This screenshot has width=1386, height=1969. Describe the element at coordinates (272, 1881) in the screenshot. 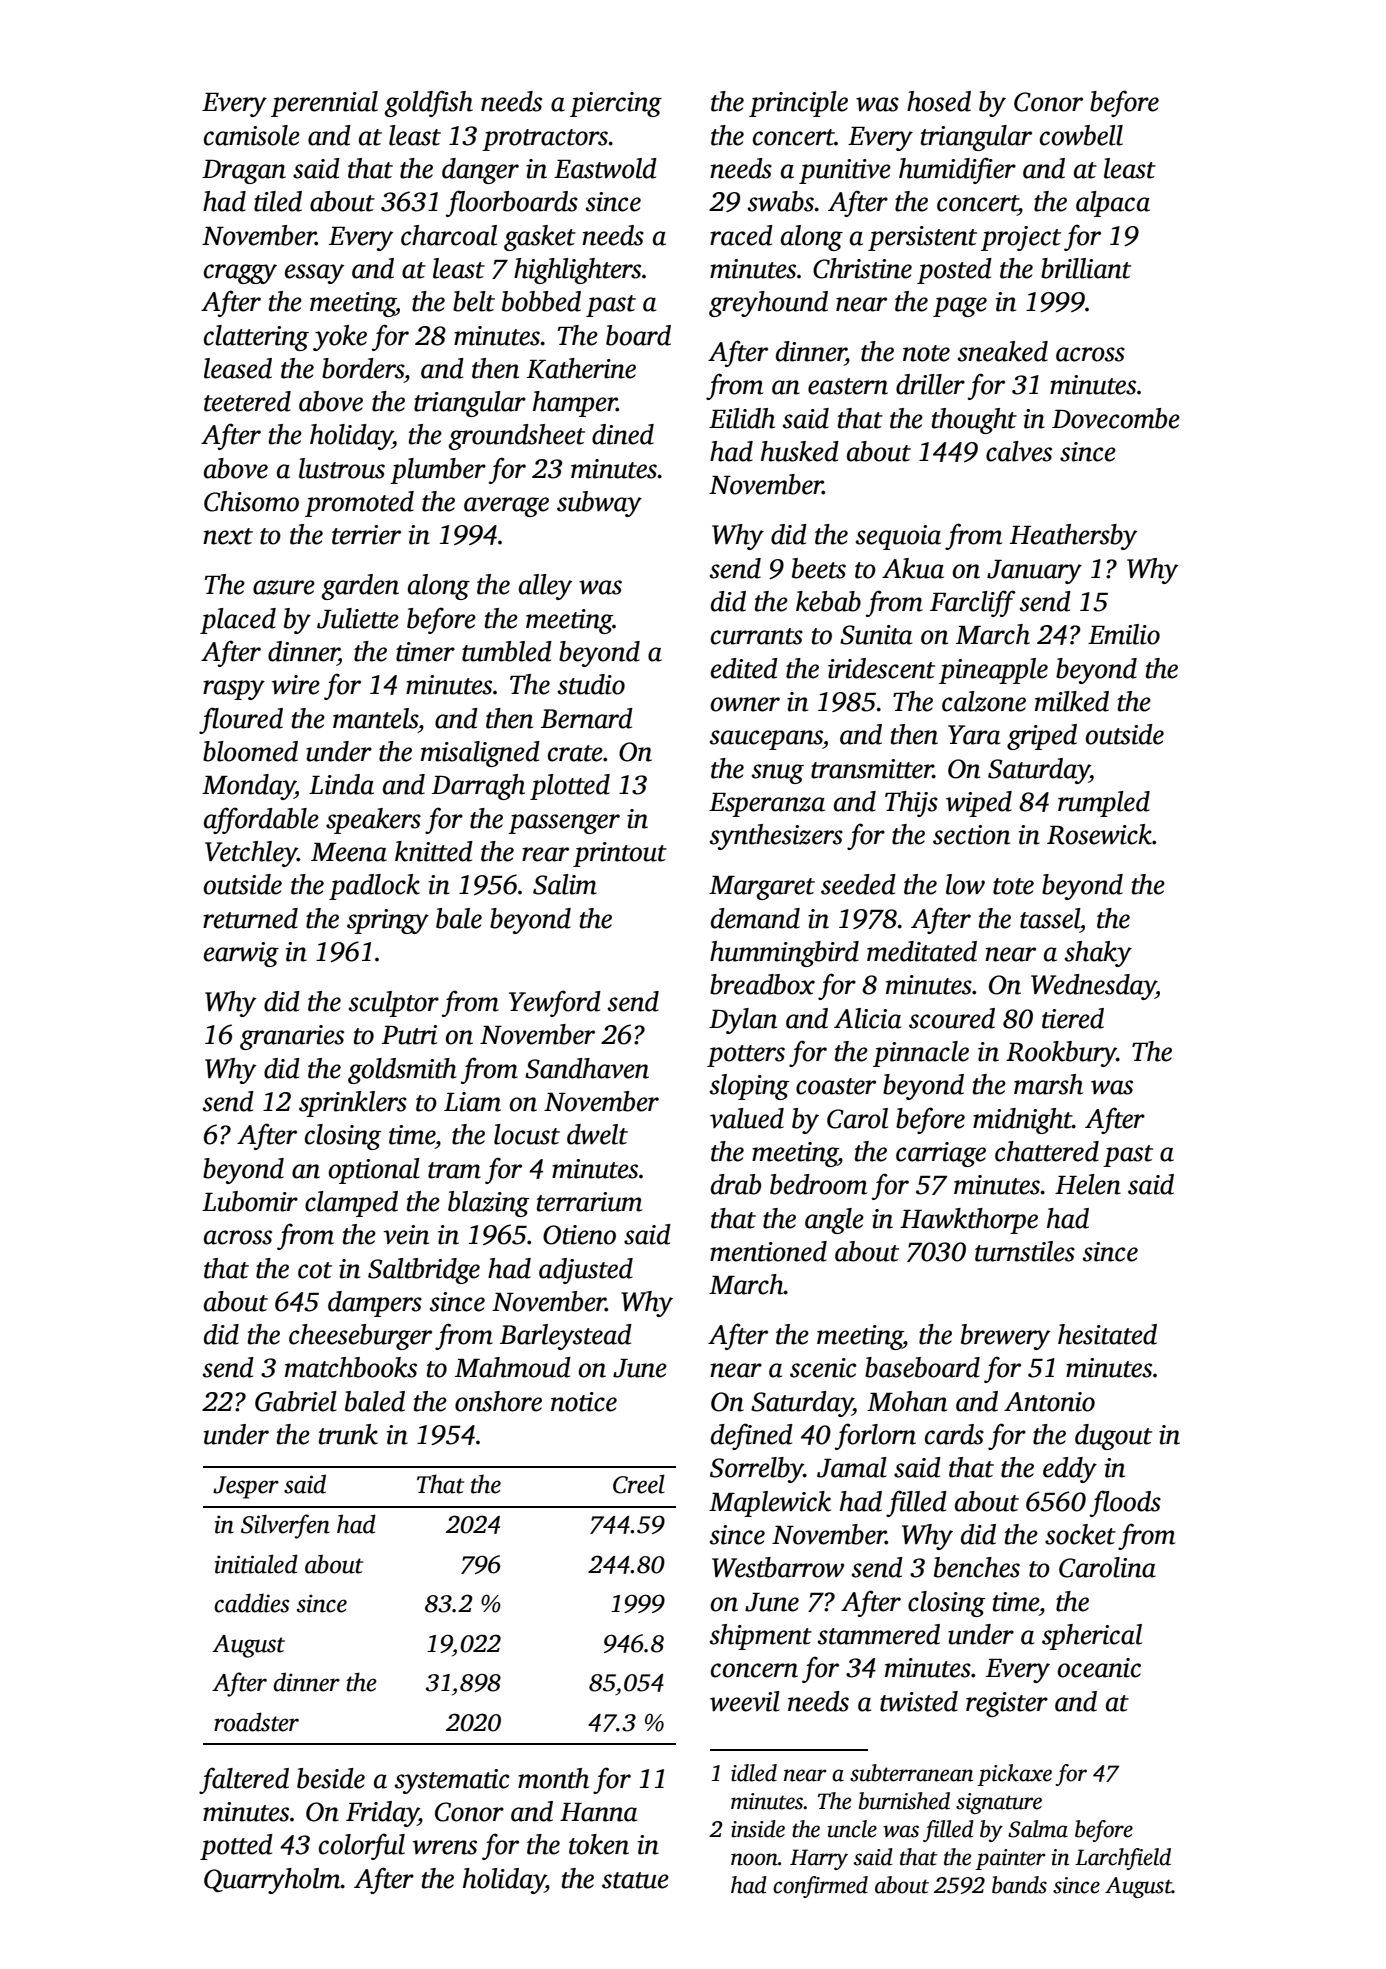

I see `Quarryholm` at that location.
